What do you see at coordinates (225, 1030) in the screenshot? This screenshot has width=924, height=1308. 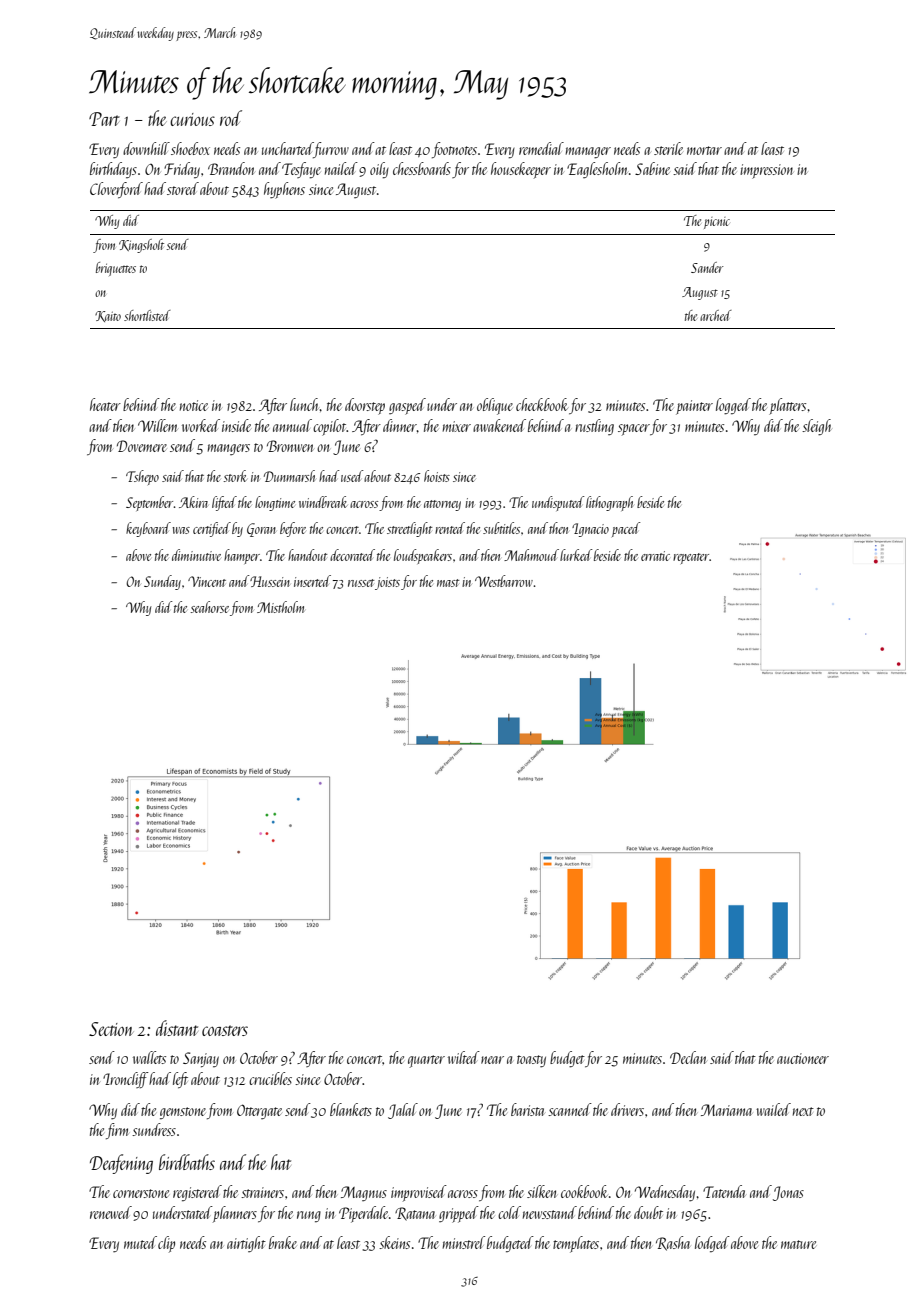 I see `coasters` at bounding box center [225, 1030].
